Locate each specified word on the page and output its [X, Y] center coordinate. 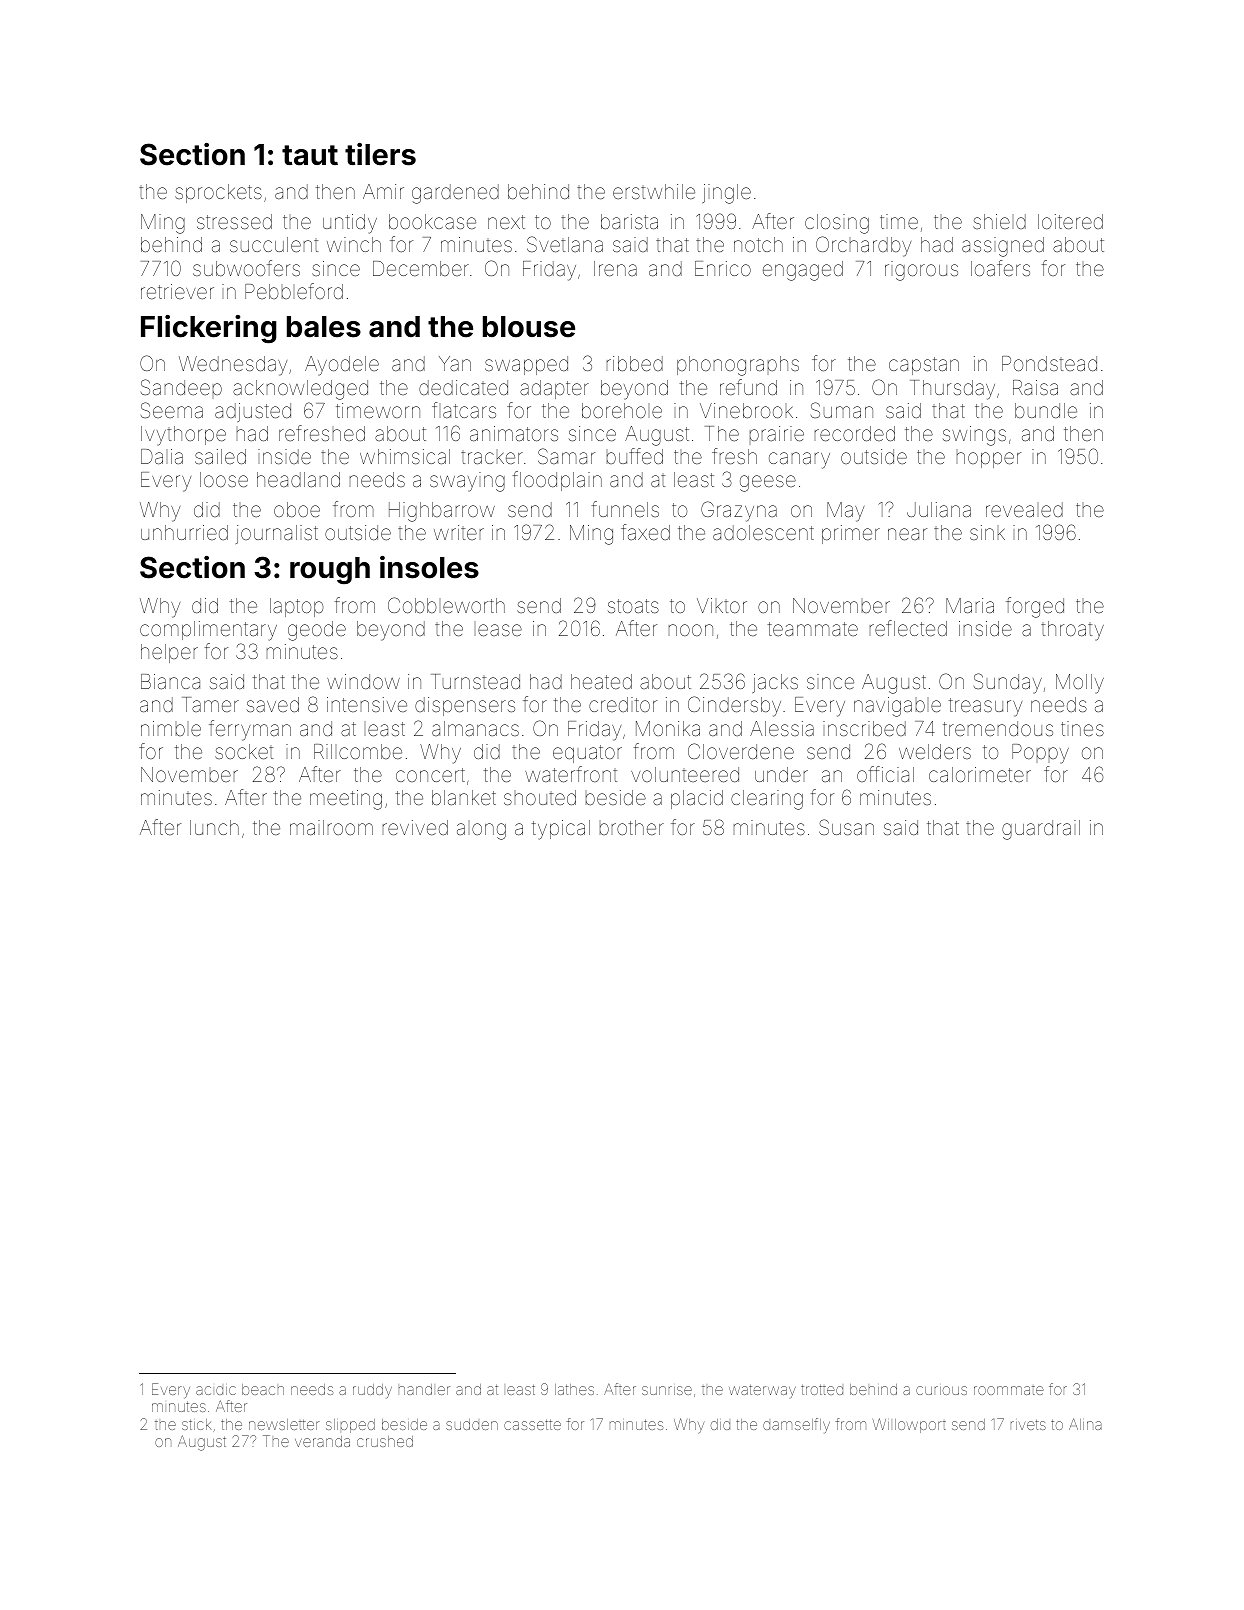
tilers [380, 154]
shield [999, 221]
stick [197, 1424]
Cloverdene [741, 751]
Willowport [909, 1425]
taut [310, 155]
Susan [846, 827]
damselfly [796, 1425]
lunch [214, 827]
